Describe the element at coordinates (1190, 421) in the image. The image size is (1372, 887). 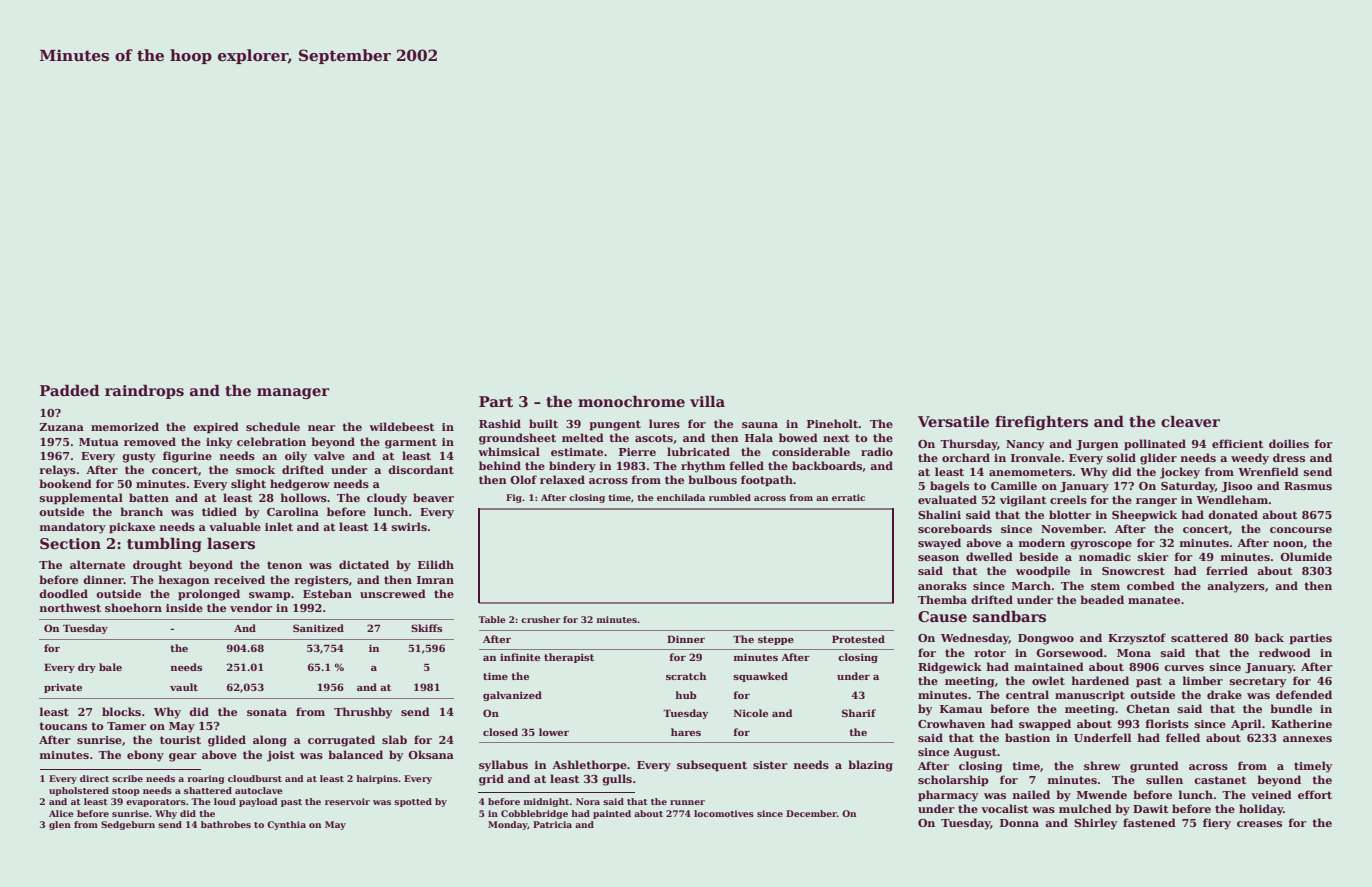
I see `cleaver` at that location.
